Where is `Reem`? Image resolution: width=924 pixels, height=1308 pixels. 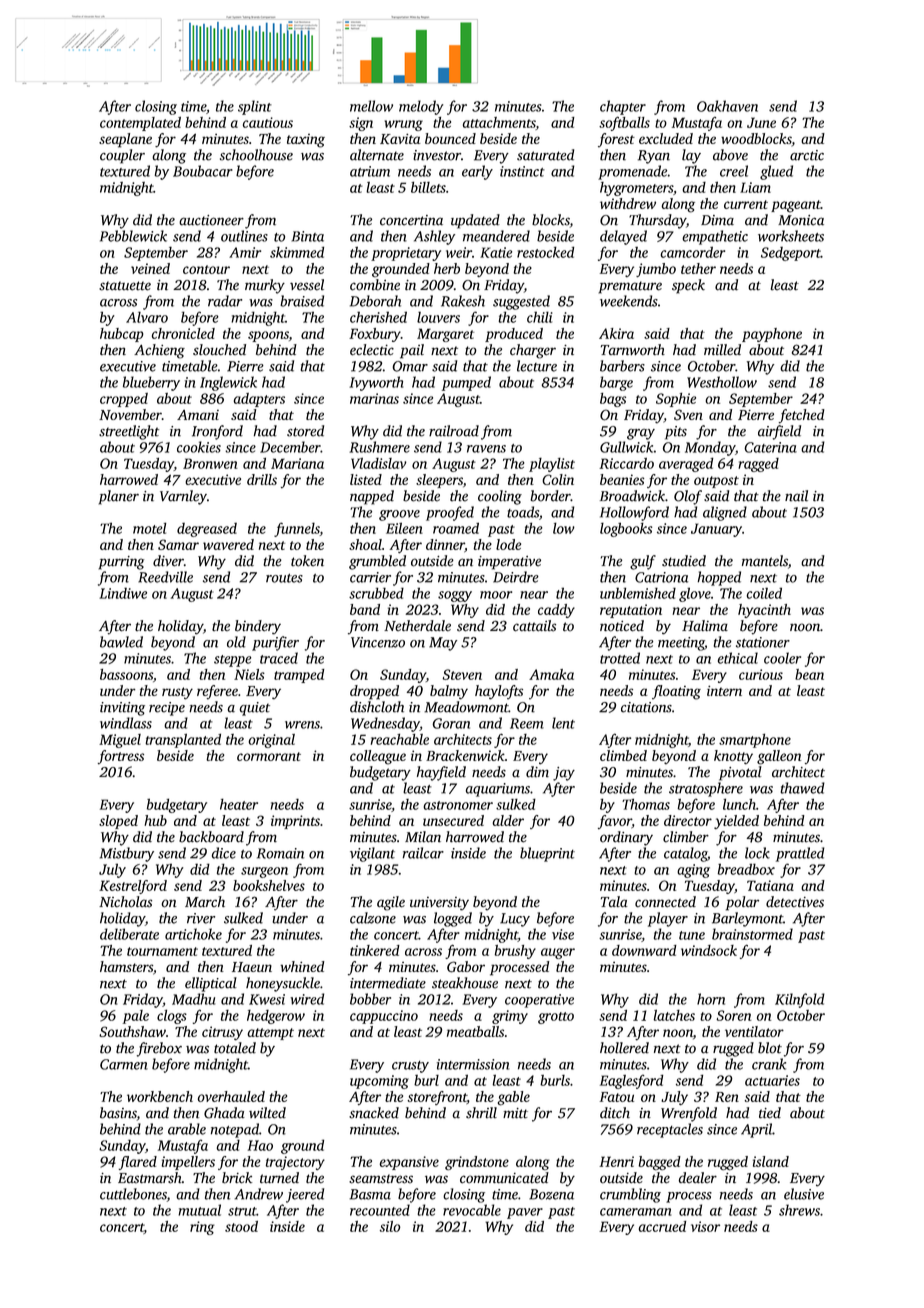 Reem is located at coordinates (527, 723).
